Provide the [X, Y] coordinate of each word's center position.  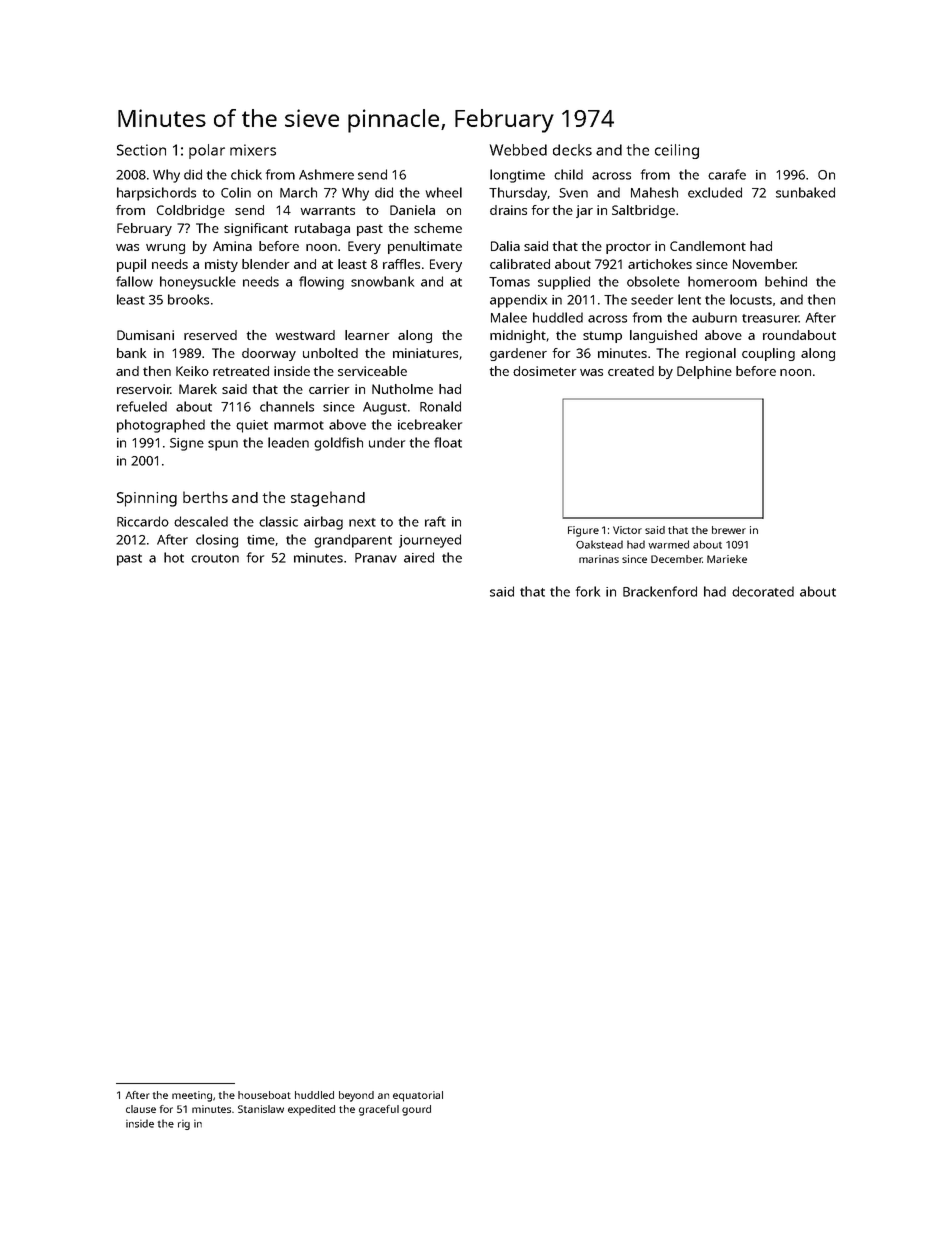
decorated [763, 591]
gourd [416, 1110]
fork [588, 591]
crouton [215, 558]
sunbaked [805, 192]
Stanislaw [261, 1109]
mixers [253, 150]
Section [141, 150]
